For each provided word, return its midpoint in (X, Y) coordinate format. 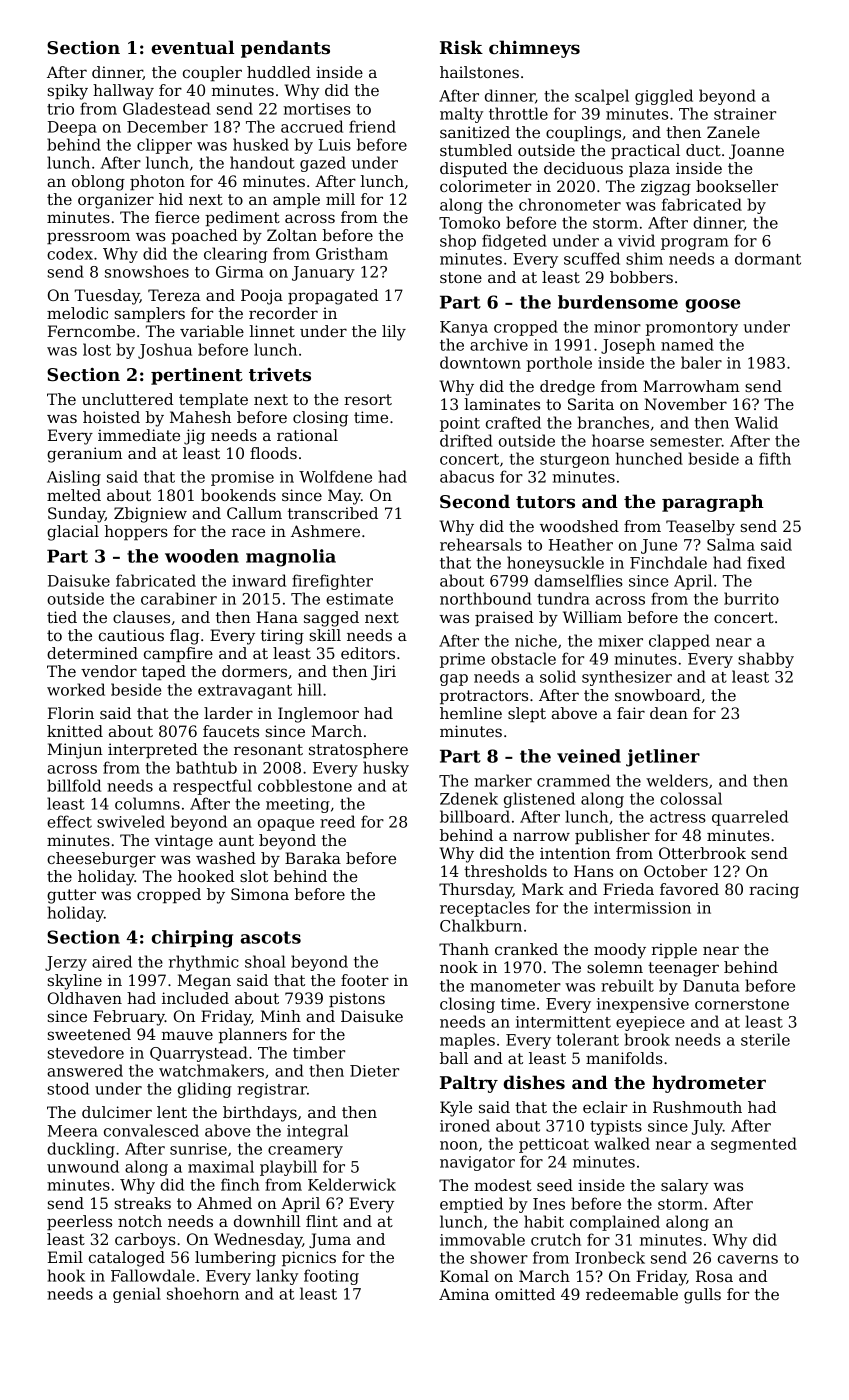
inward (259, 580)
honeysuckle (555, 564)
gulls (702, 1296)
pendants (285, 49)
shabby (766, 660)
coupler (212, 74)
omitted (525, 1294)
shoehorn (203, 1293)
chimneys (534, 49)
